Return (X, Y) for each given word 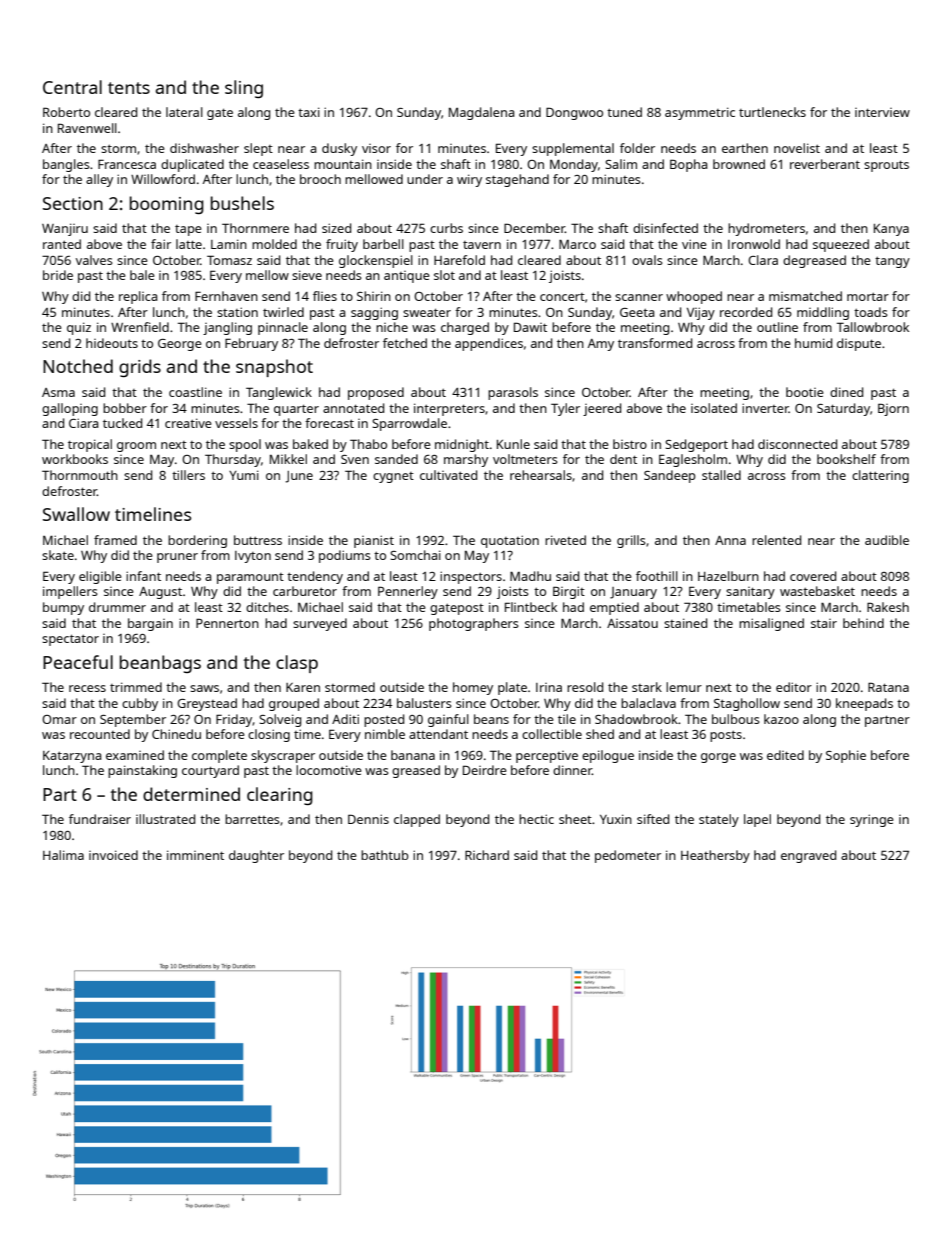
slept (258, 149)
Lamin (229, 244)
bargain (150, 624)
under (425, 179)
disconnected (797, 444)
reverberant (825, 164)
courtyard (210, 771)
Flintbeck (531, 607)
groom (136, 447)
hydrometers (766, 229)
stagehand (517, 180)
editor (794, 687)
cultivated (448, 475)
